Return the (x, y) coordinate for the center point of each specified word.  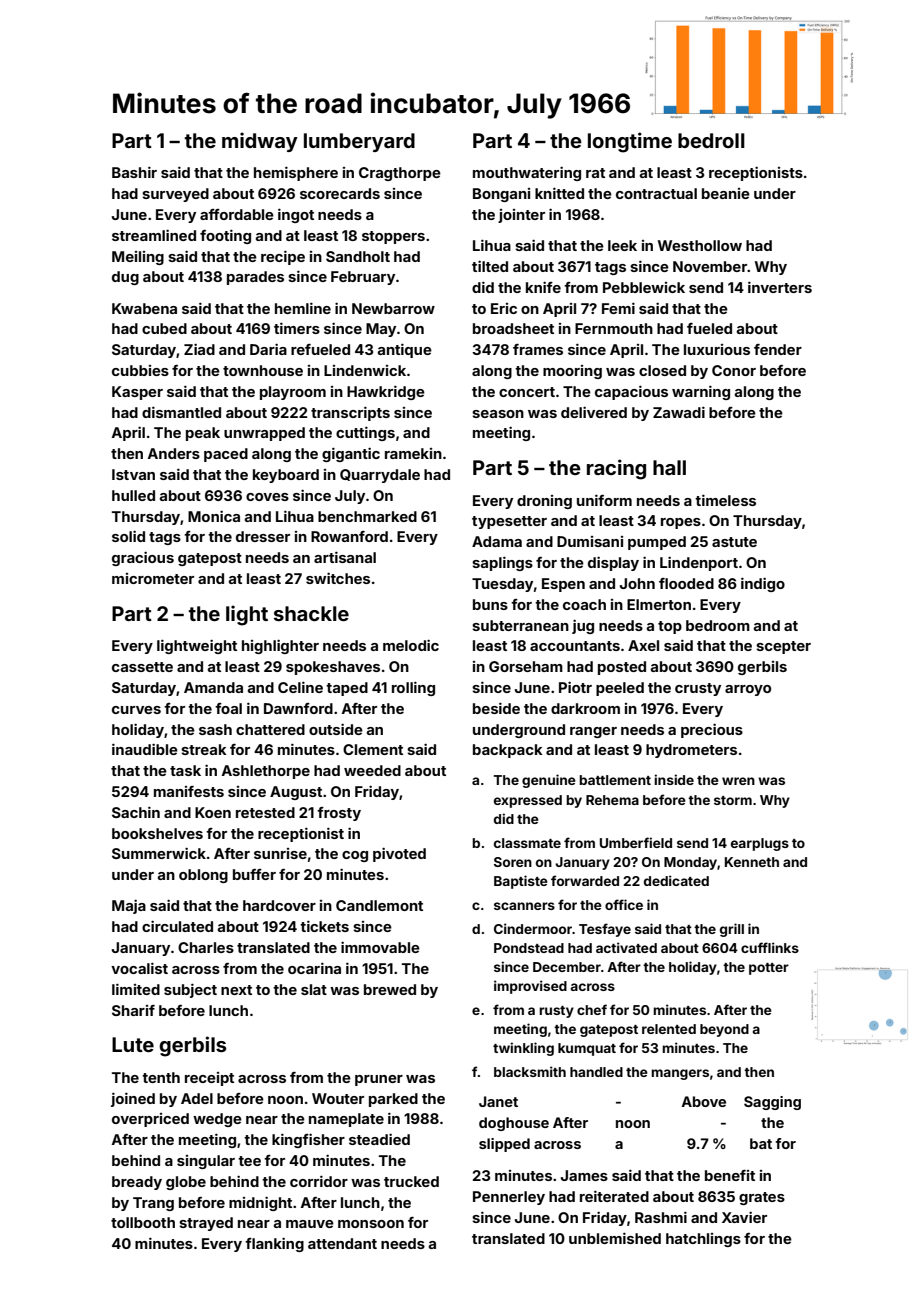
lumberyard (359, 142)
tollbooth (143, 1222)
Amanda (213, 687)
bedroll (711, 140)
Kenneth (752, 862)
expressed (528, 801)
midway (260, 142)
